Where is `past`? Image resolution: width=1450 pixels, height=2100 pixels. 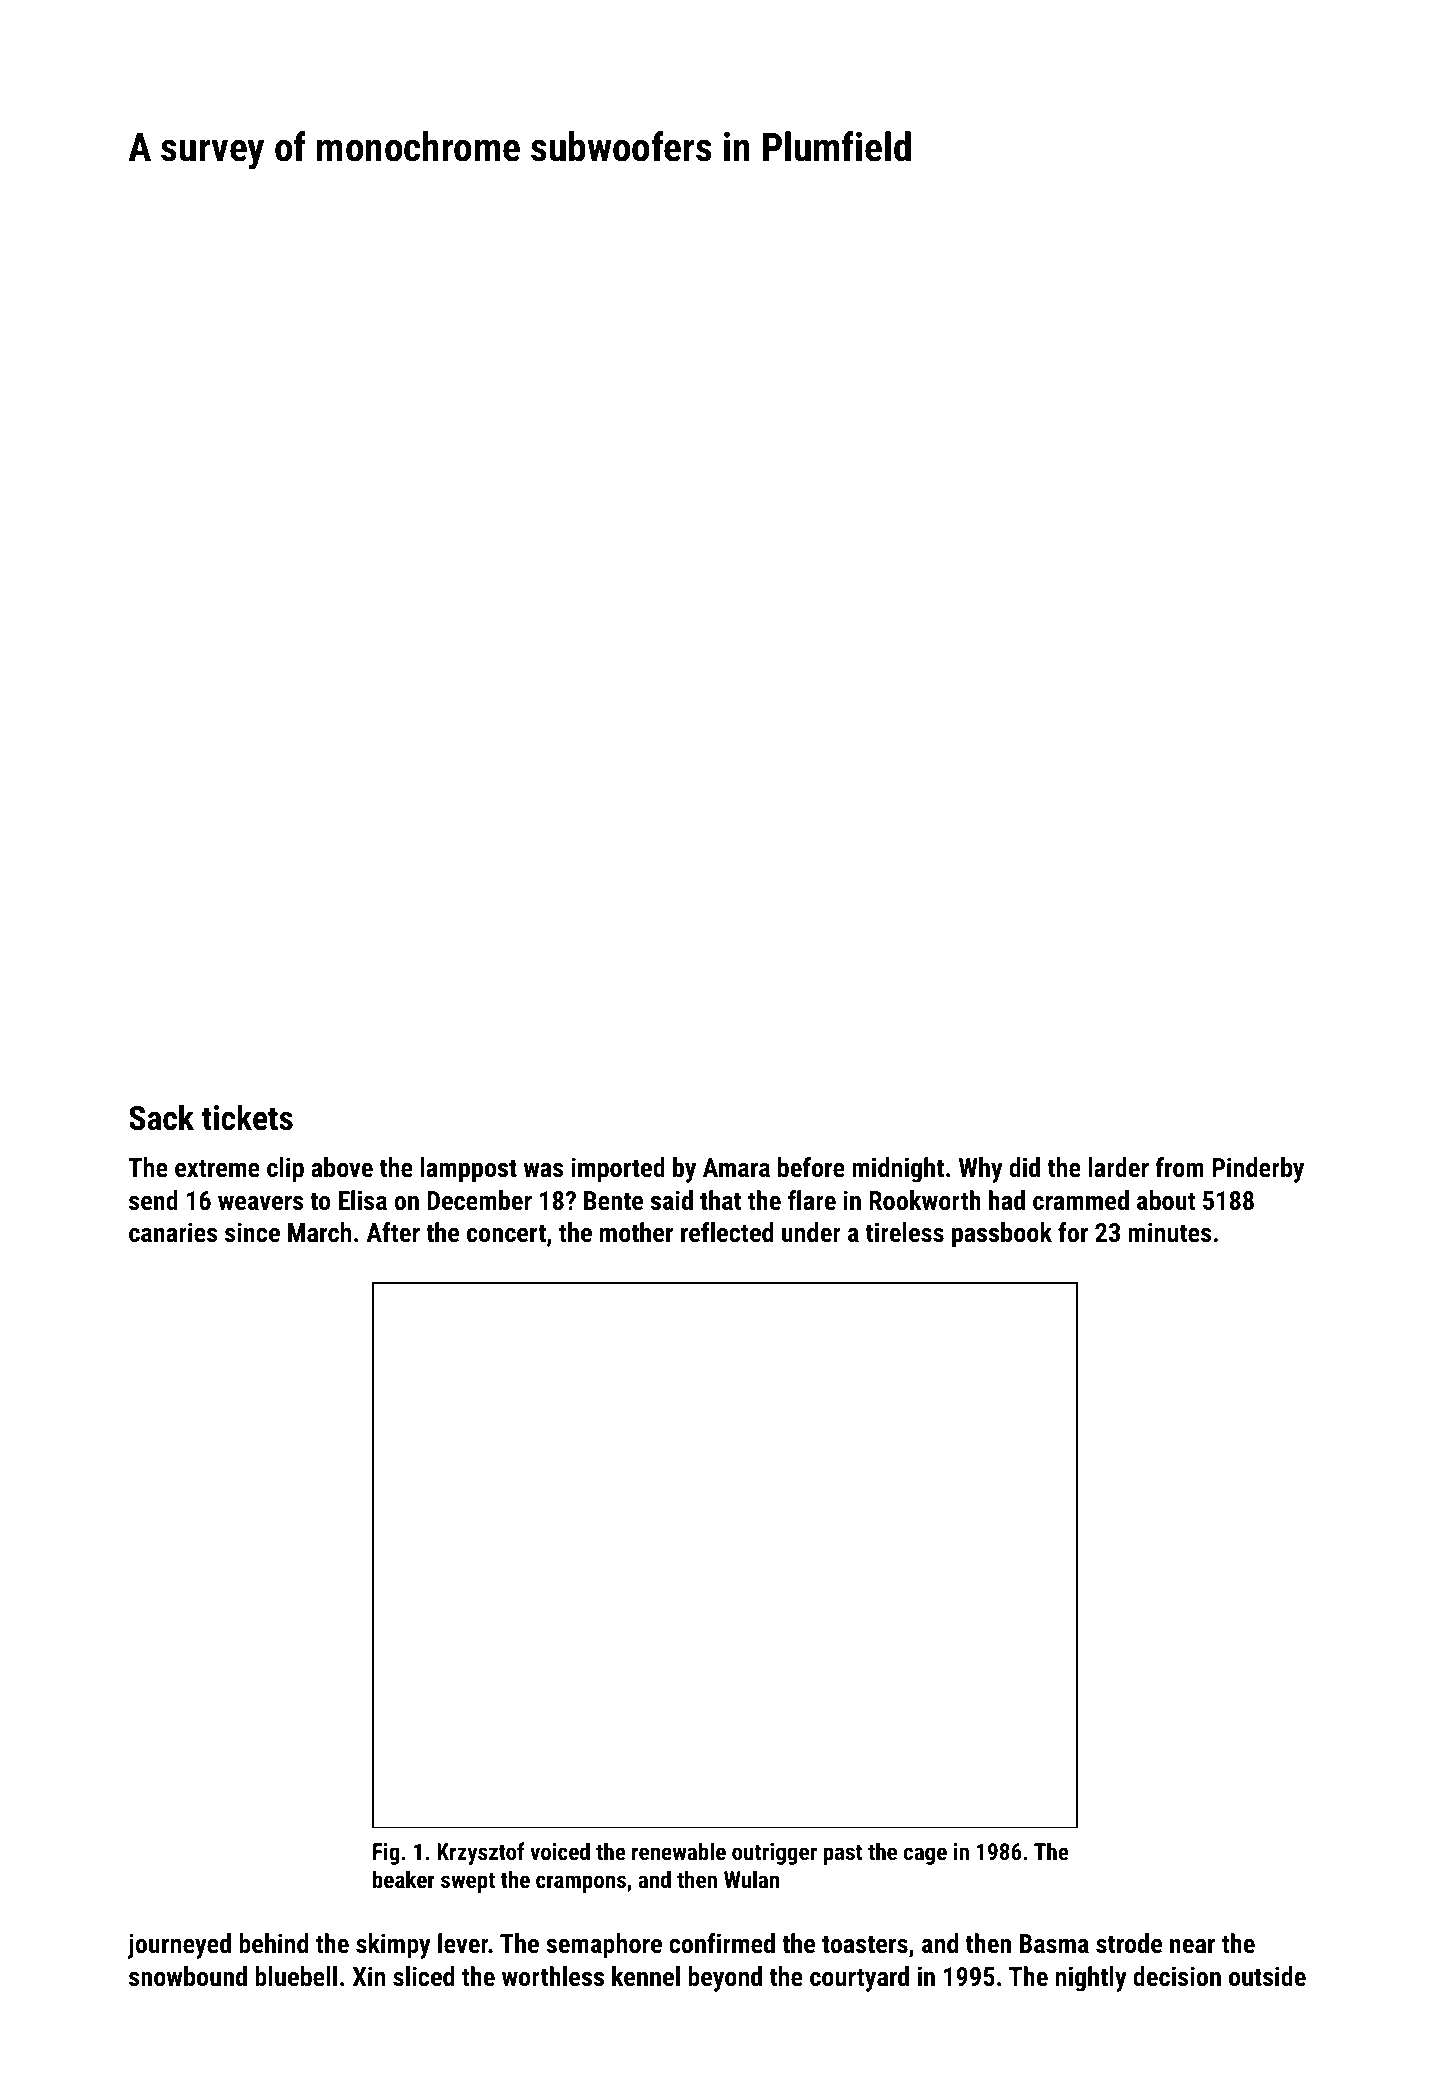 past is located at coordinates (843, 1854).
